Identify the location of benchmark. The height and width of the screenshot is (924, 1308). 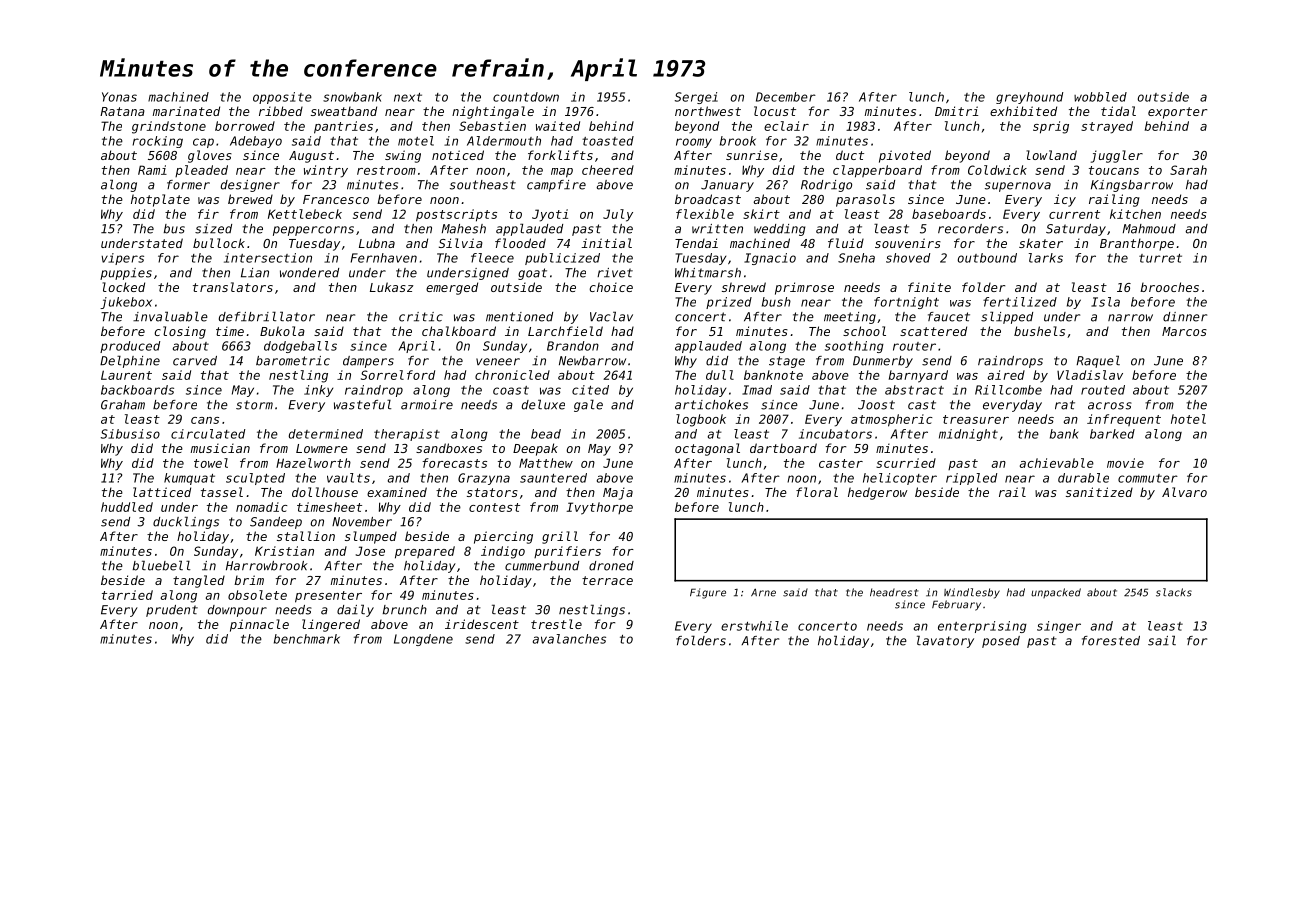
(307, 639).
